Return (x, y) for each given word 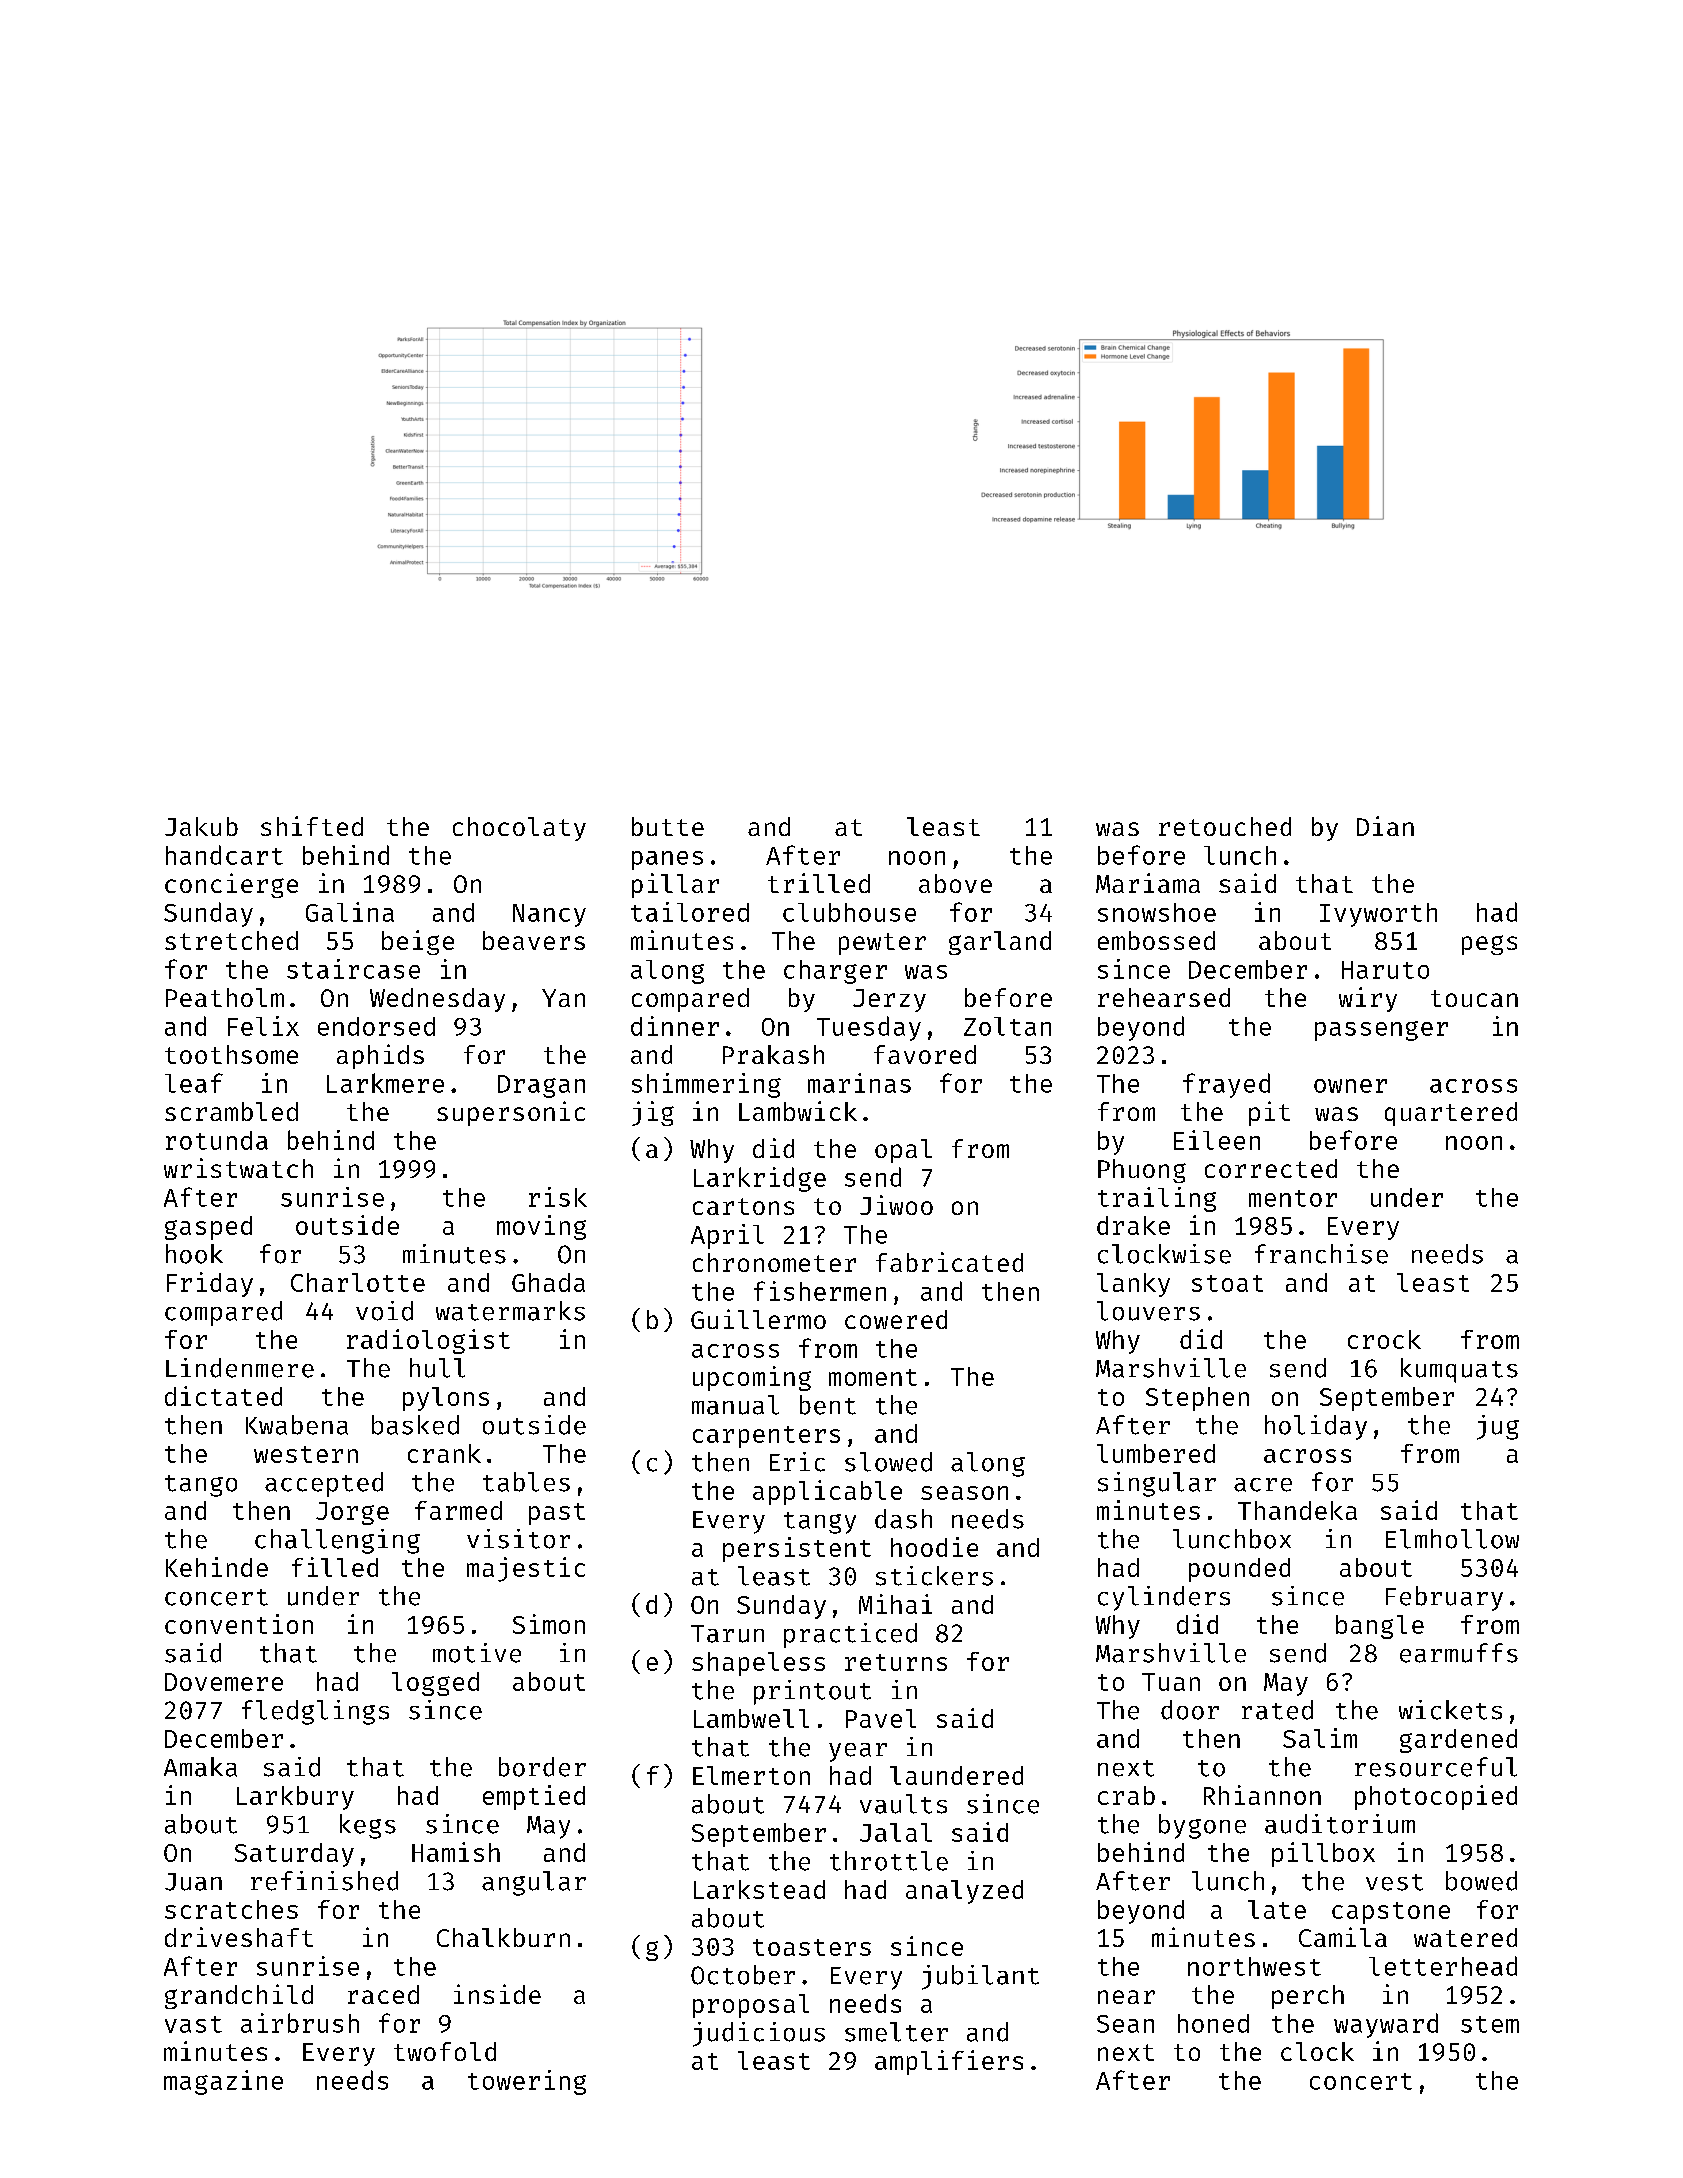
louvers (1148, 1311)
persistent (797, 1549)
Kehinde (217, 1567)
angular (534, 1883)
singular (1157, 1484)
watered (1465, 1937)
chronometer (774, 1262)
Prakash (773, 1054)
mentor (1293, 1198)
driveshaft (239, 1937)
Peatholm (225, 997)
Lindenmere (240, 1368)
